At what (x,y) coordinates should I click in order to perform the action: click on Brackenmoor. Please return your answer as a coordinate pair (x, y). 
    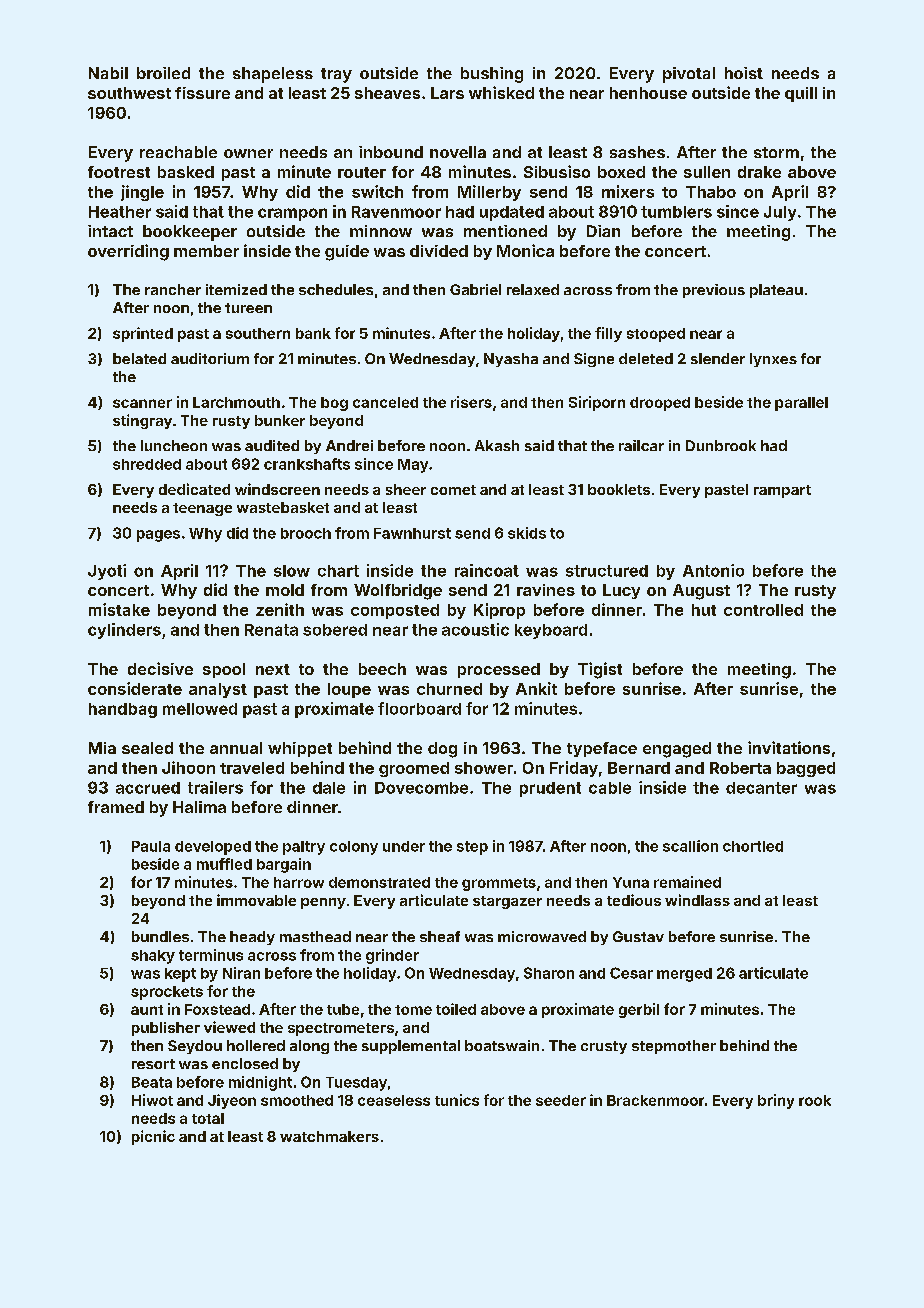
    Looking at the image, I should click on (655, 1100).
